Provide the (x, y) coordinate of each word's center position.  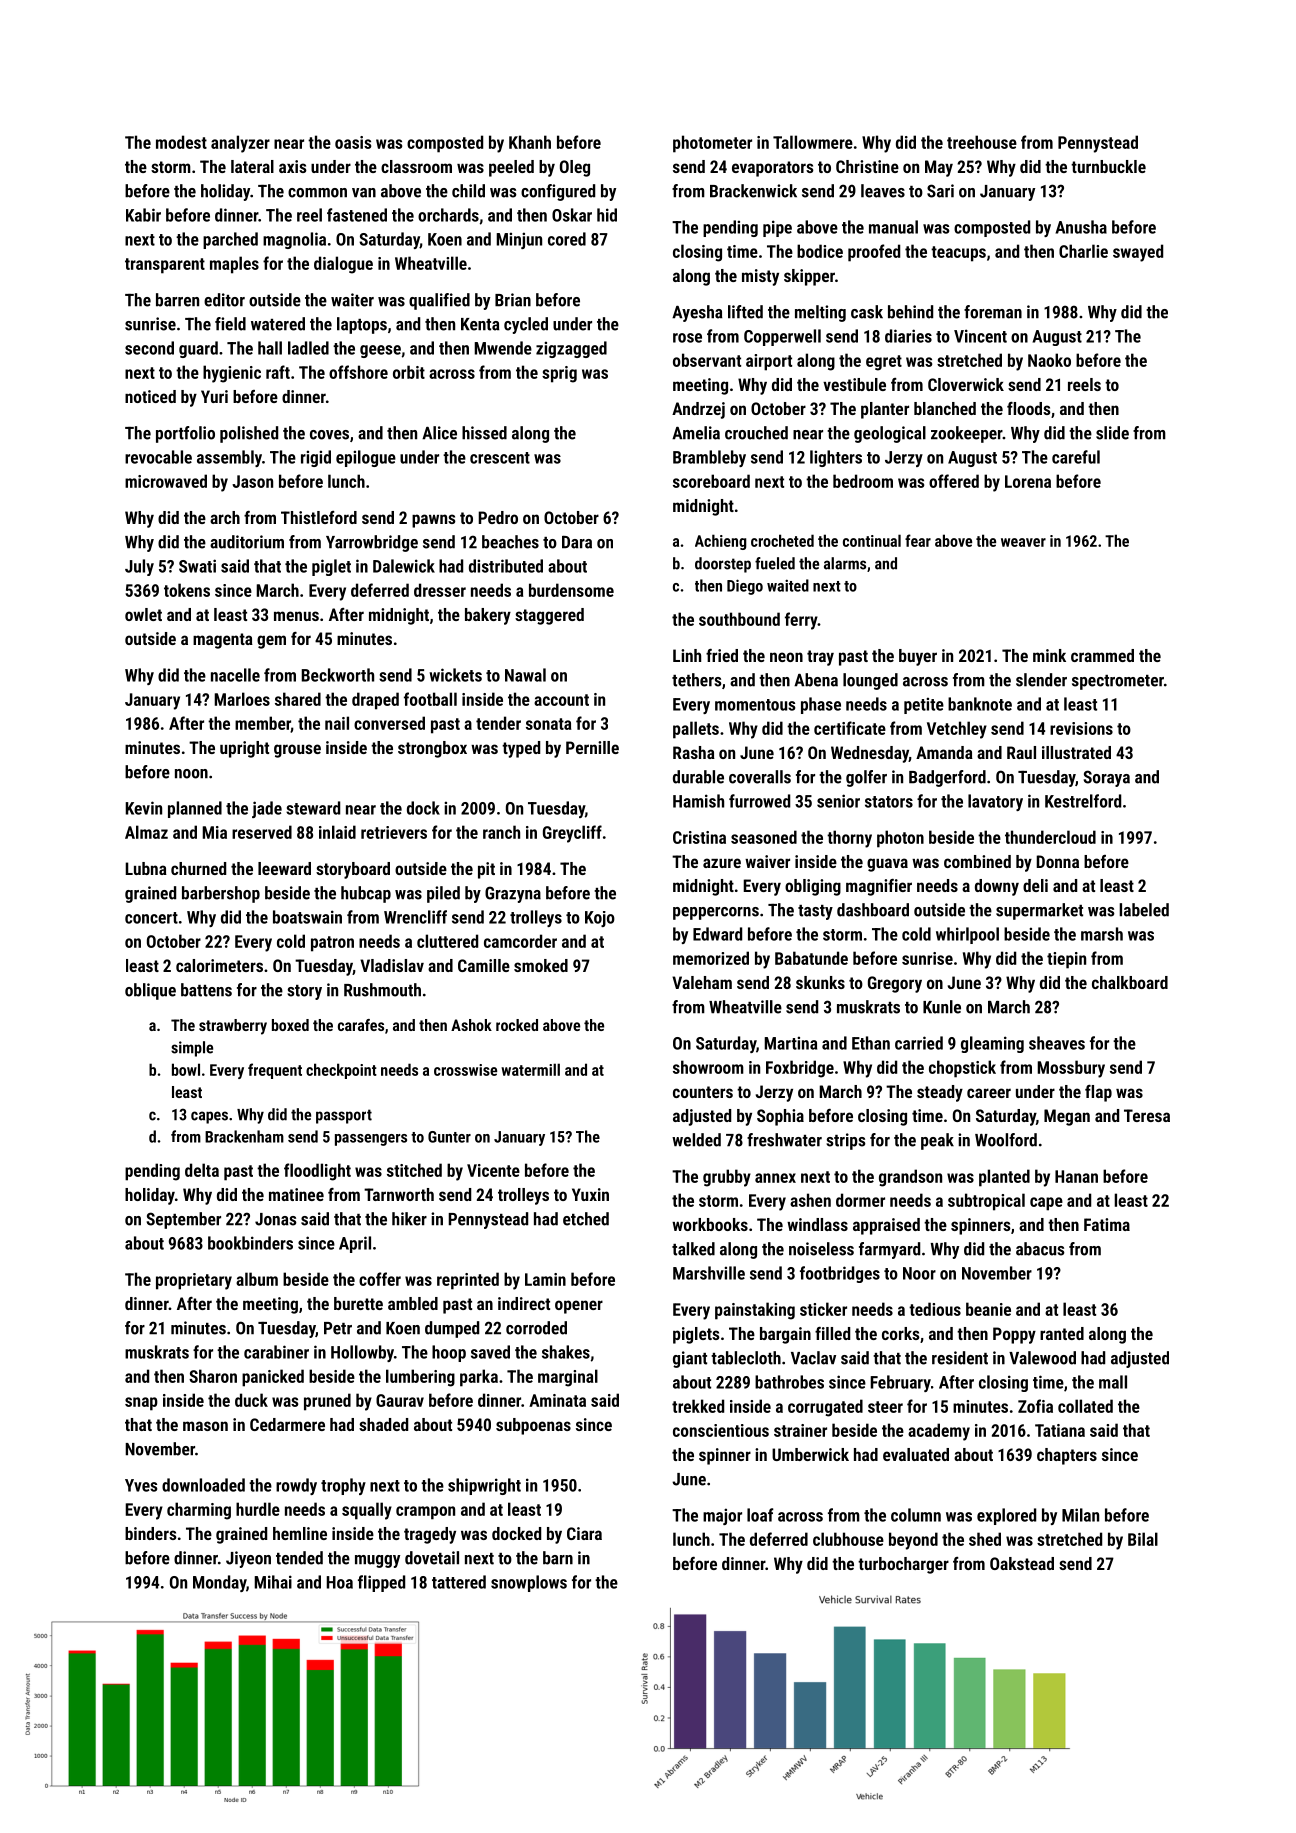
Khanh (530, 142)
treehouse (982, 142)
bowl (186, 1069)
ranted (1062, 1333)
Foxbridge (800, 1069)
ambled (413, 1303)
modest (181, 142)
